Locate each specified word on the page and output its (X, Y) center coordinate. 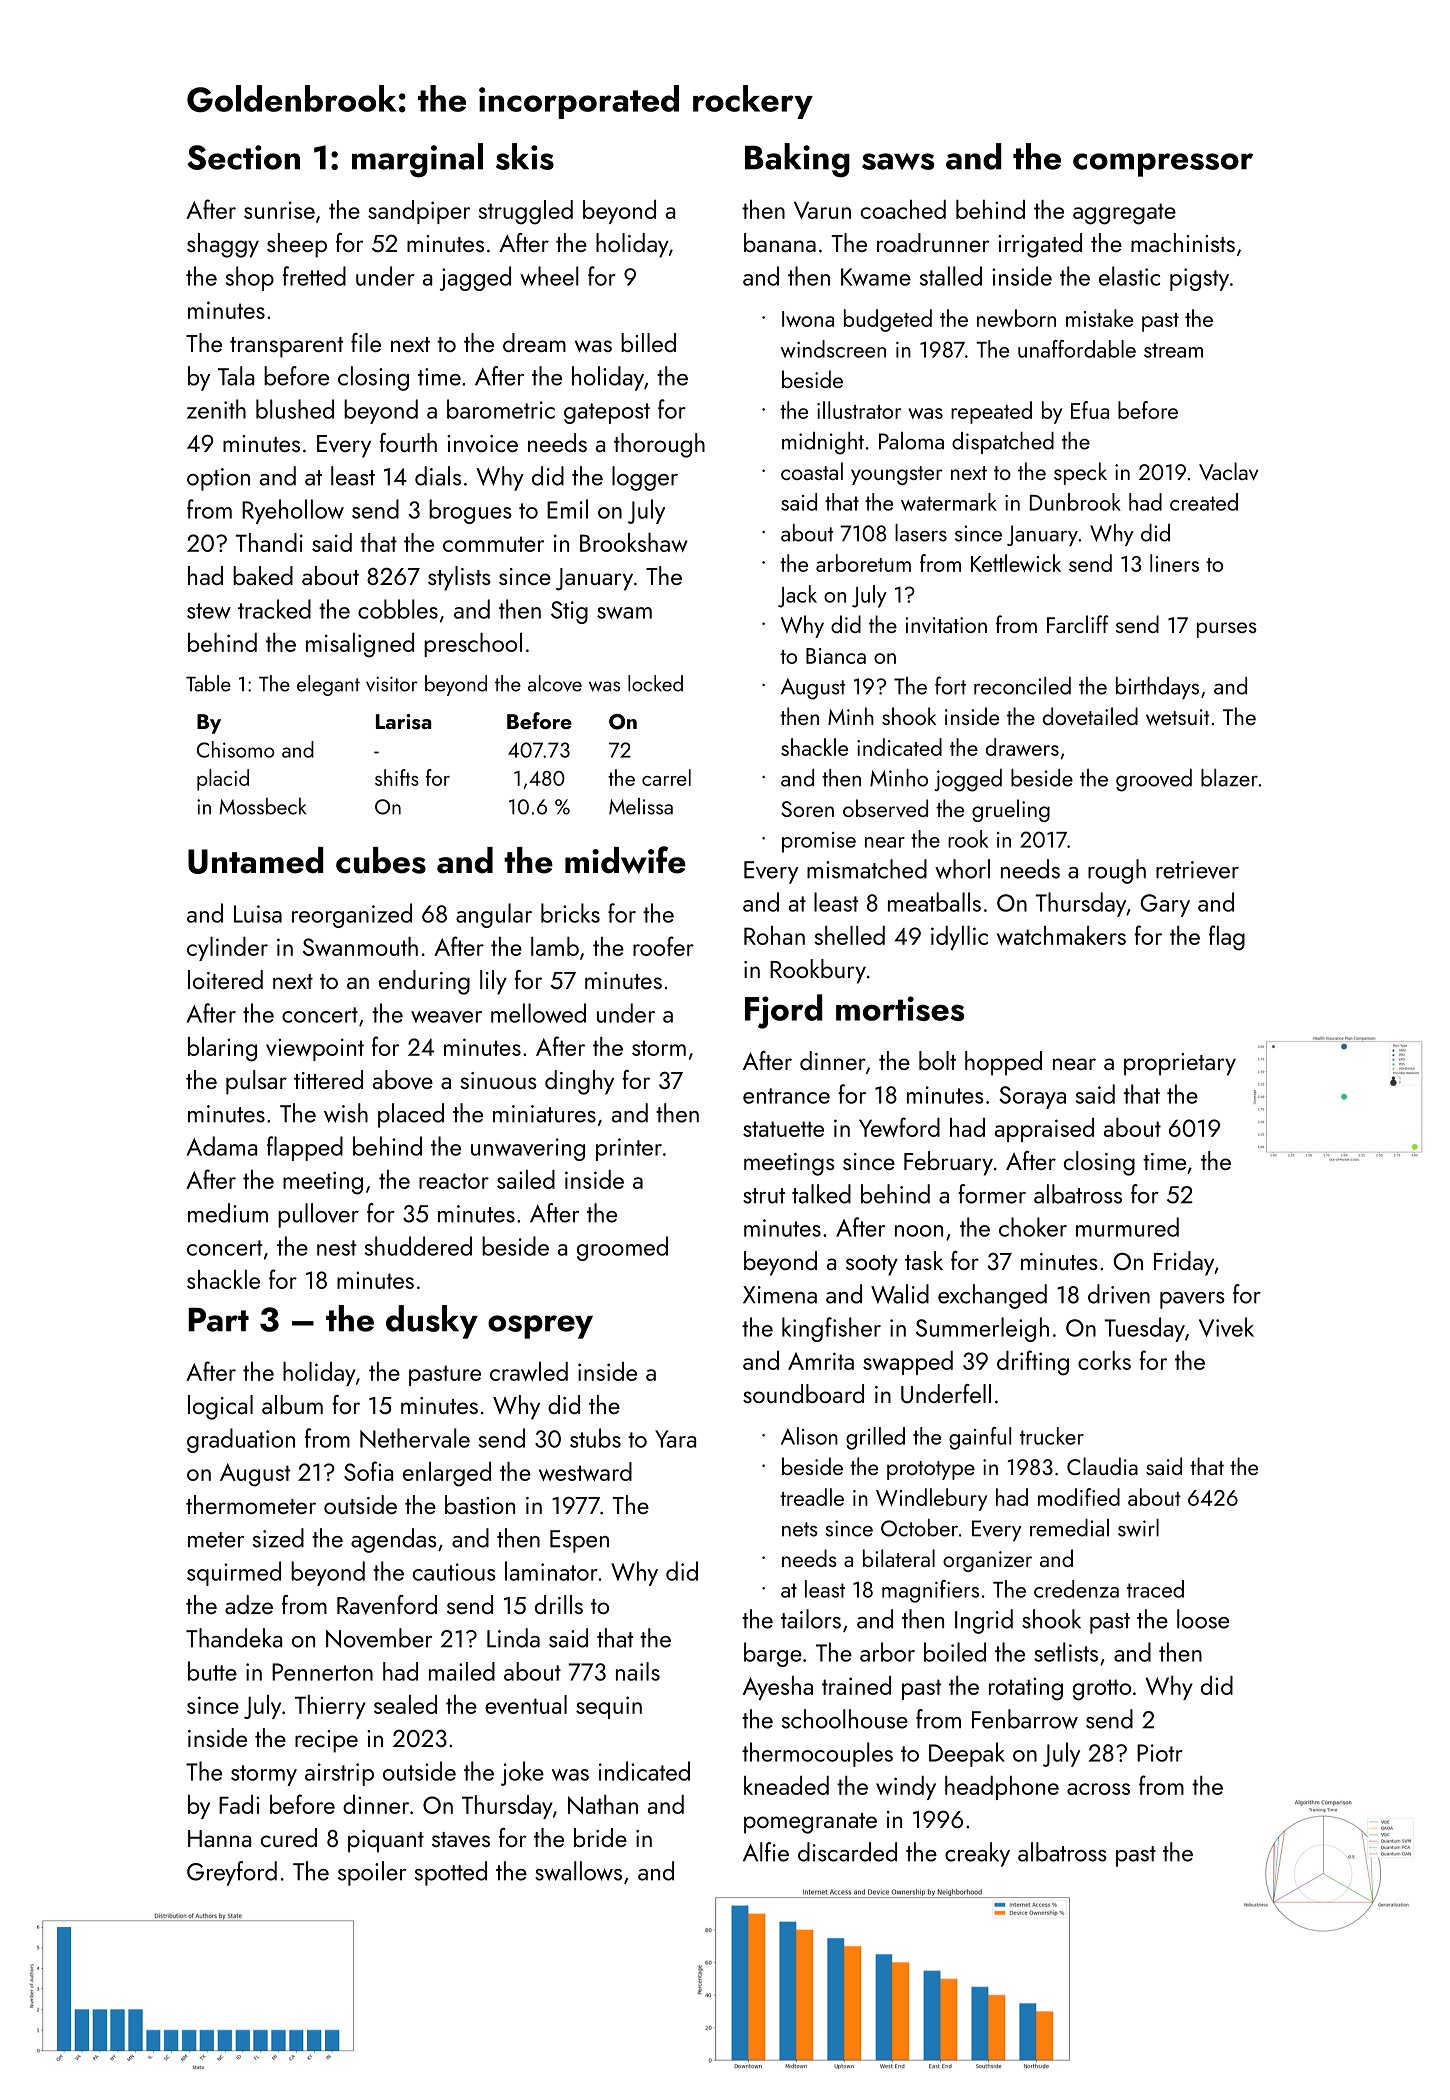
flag (1227, 938)
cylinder (227, 949)
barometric (501, 409)
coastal (812, 471)
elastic (1129, 276)
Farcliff (1078, 624)
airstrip (339, 1774)
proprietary (1180, 1064)
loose (1203, 1619)
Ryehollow (293, 511)
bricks (570, 913)
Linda (513, 1638)
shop (250, 278)
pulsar (256, 1082)
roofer (663, 946)
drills (559, 1604)
